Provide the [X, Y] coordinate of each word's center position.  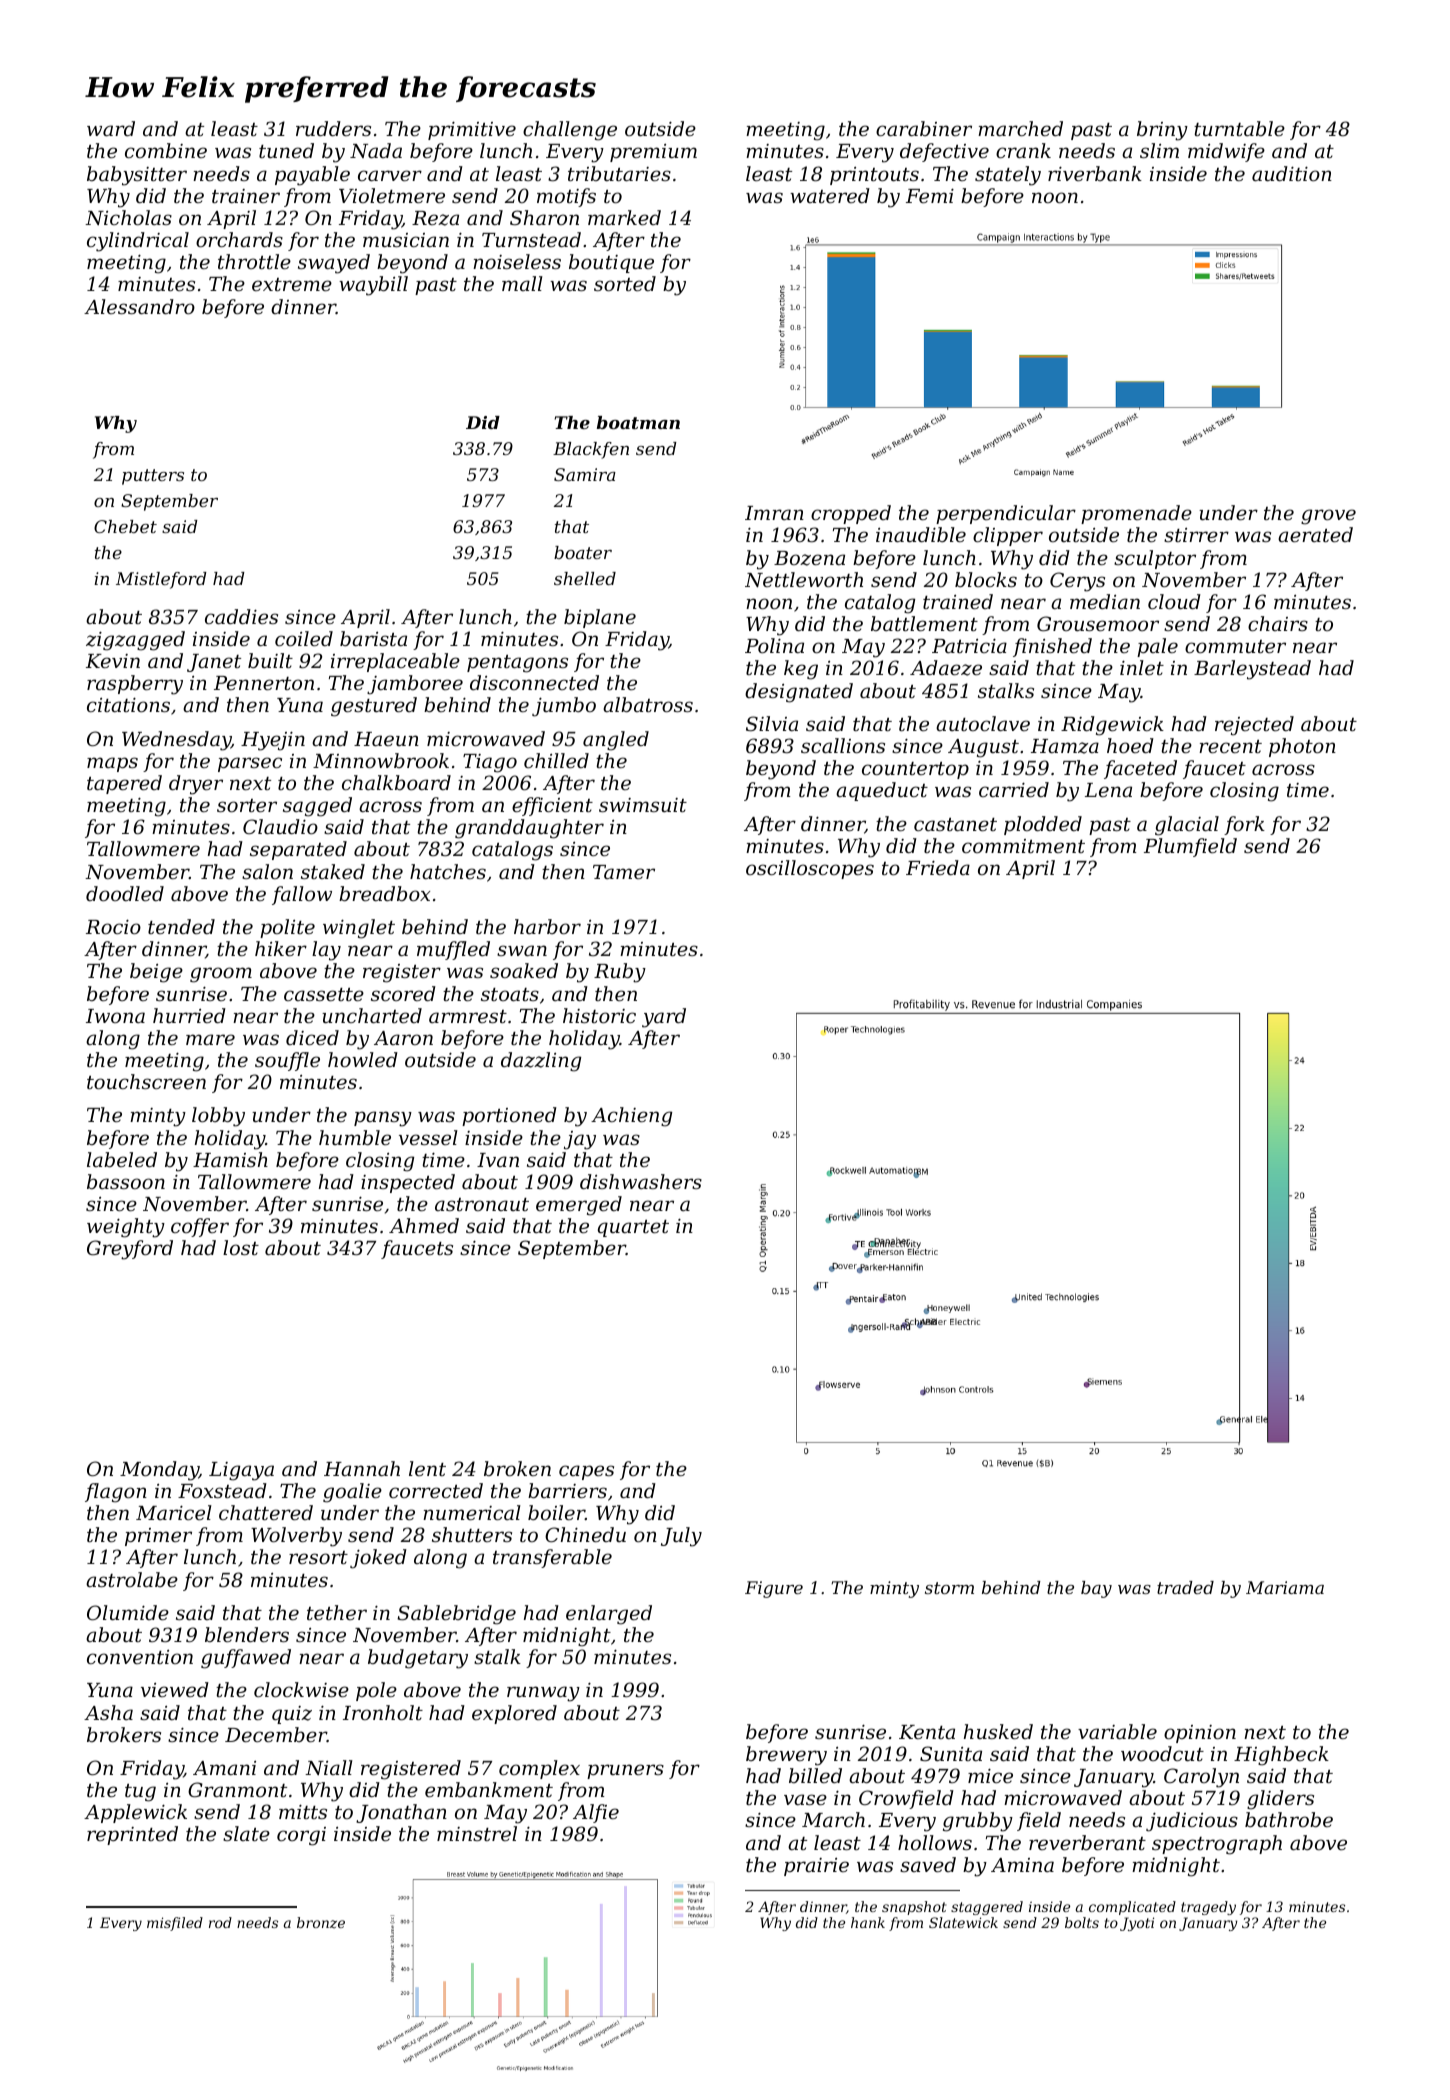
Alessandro [139, 306]
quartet [633, 1228]
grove [1328, 517]
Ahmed [424, 1225]
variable [1117, 1731]
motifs [566, 197]
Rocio [113, 926]
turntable [1239, 128]
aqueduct [882, 791]
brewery [786, 1756]
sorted [625, 283]
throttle [254, 261]
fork [1244, 825]
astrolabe [132, 1579]
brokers [124, 1734]
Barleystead [1252, 670]
